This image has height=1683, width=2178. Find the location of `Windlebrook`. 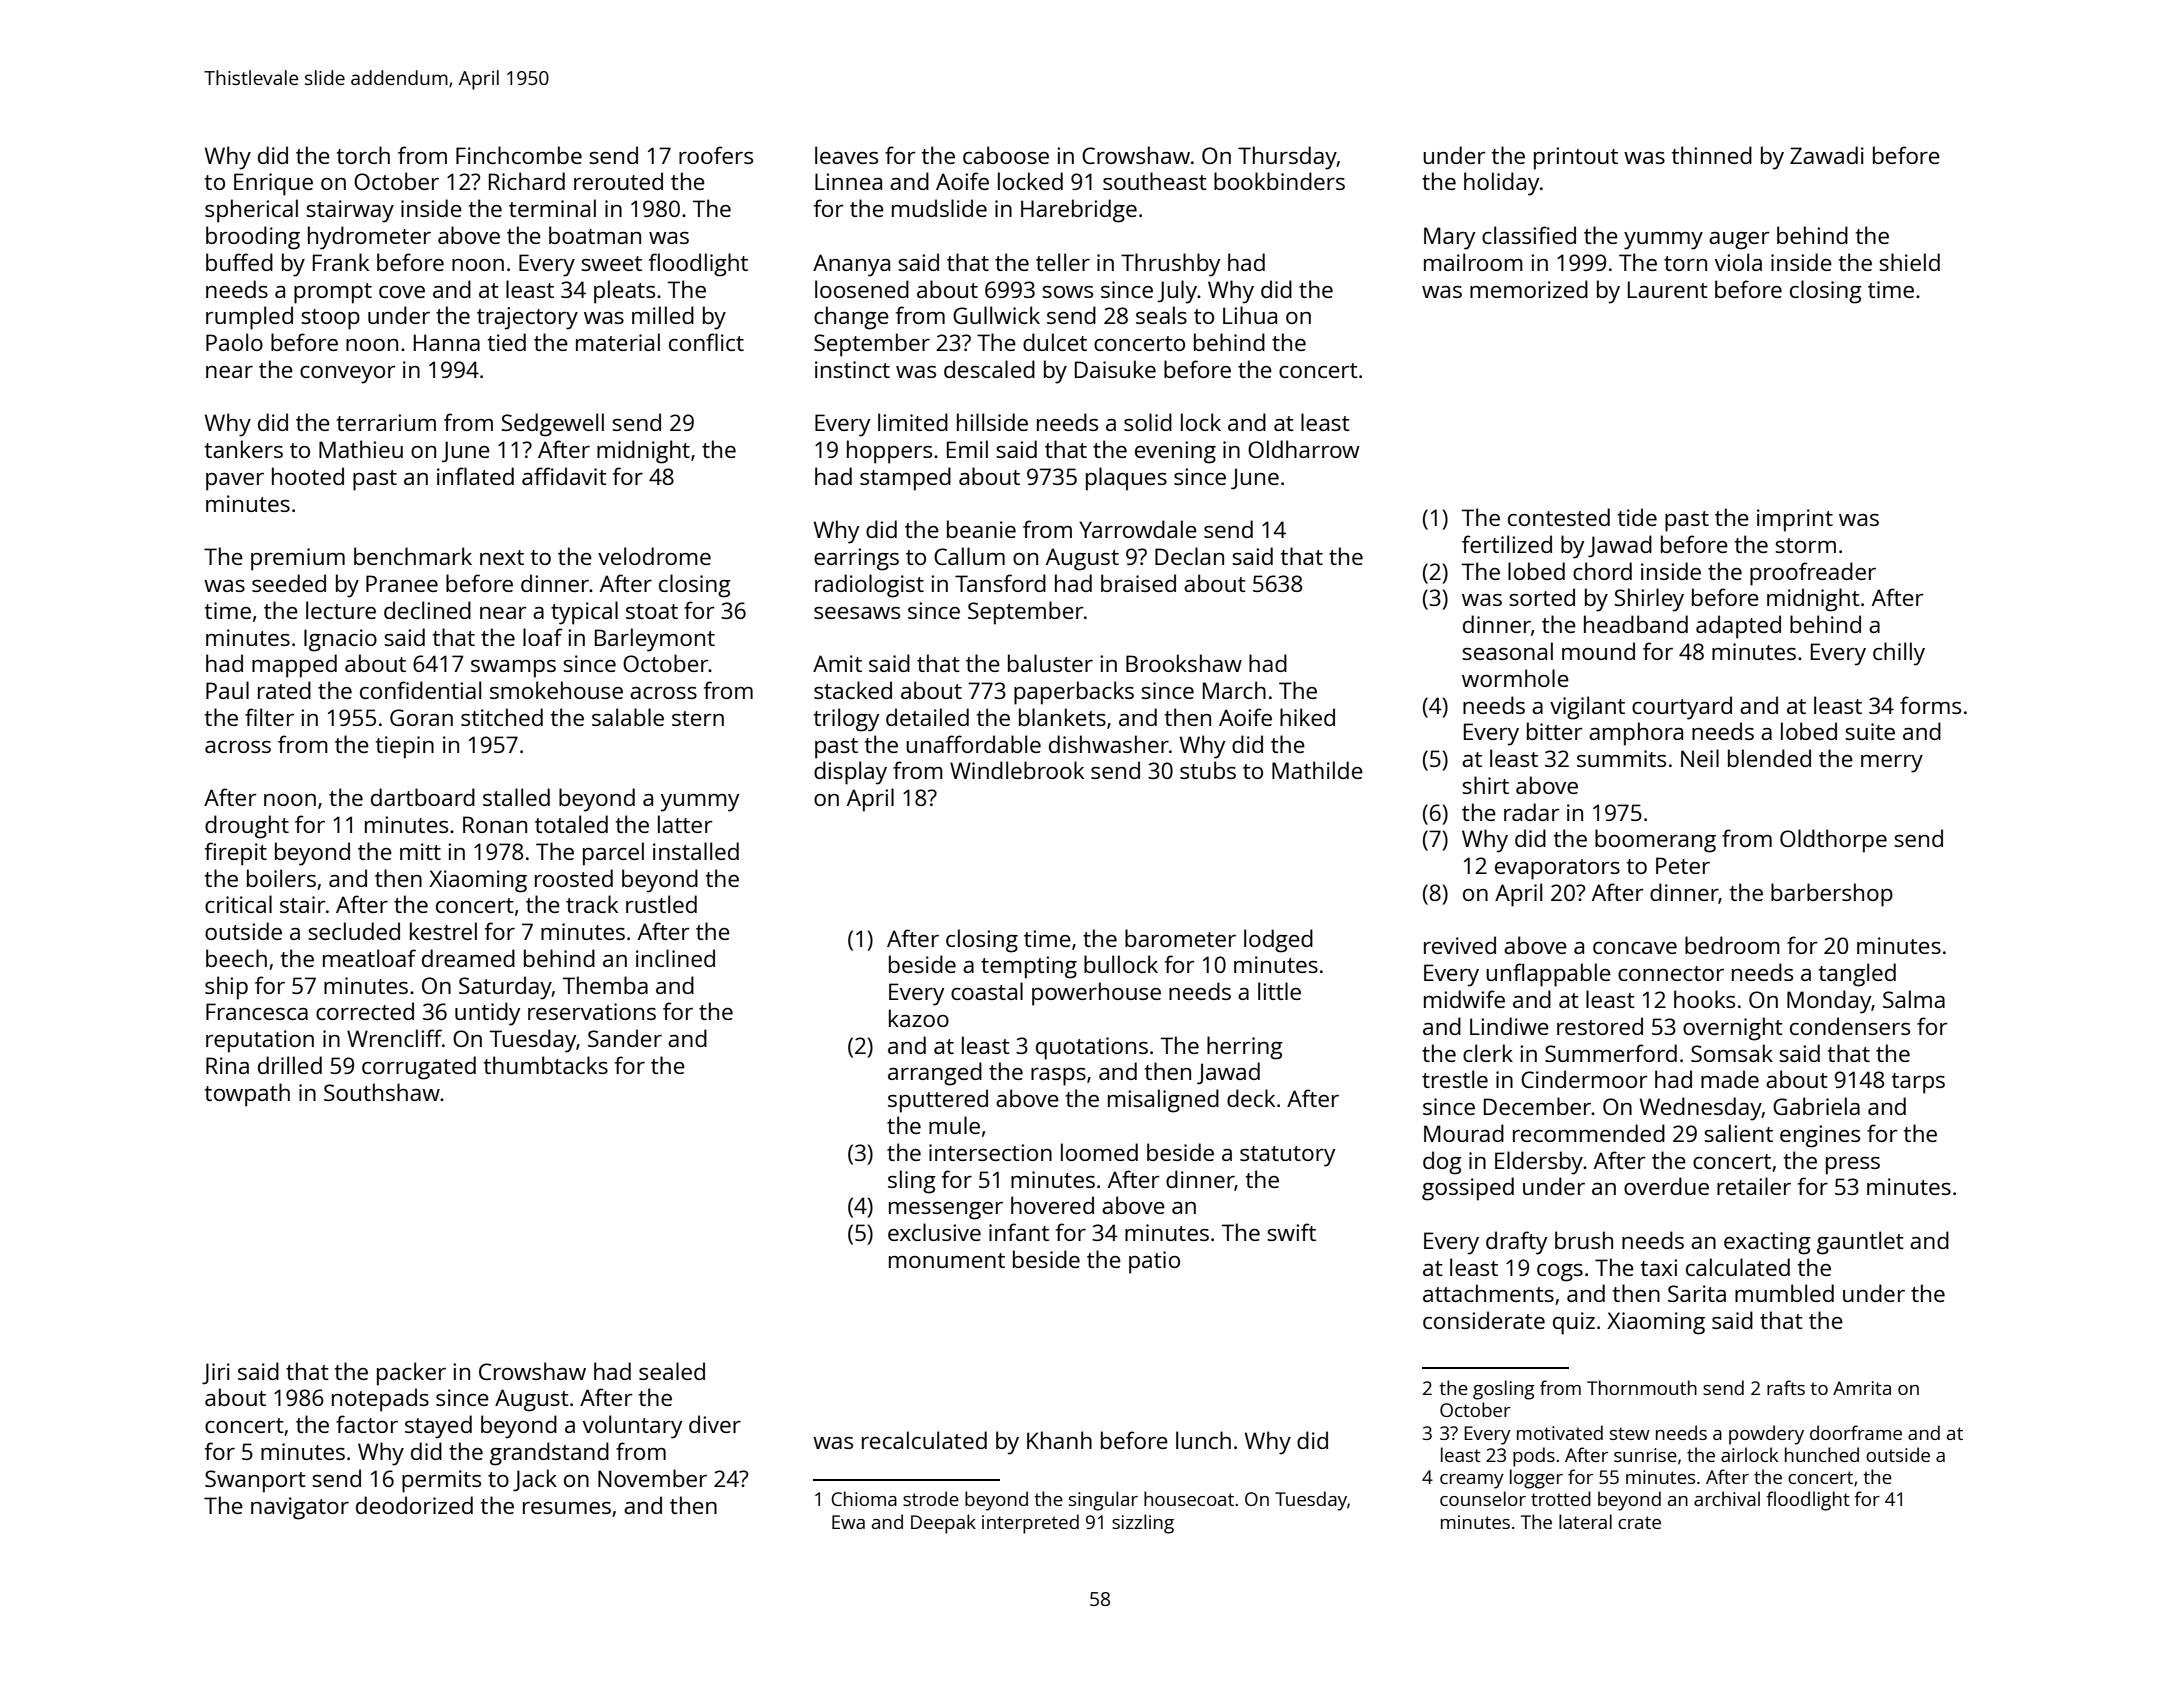

Windlebrook is located at coordinates (1017, 770).
